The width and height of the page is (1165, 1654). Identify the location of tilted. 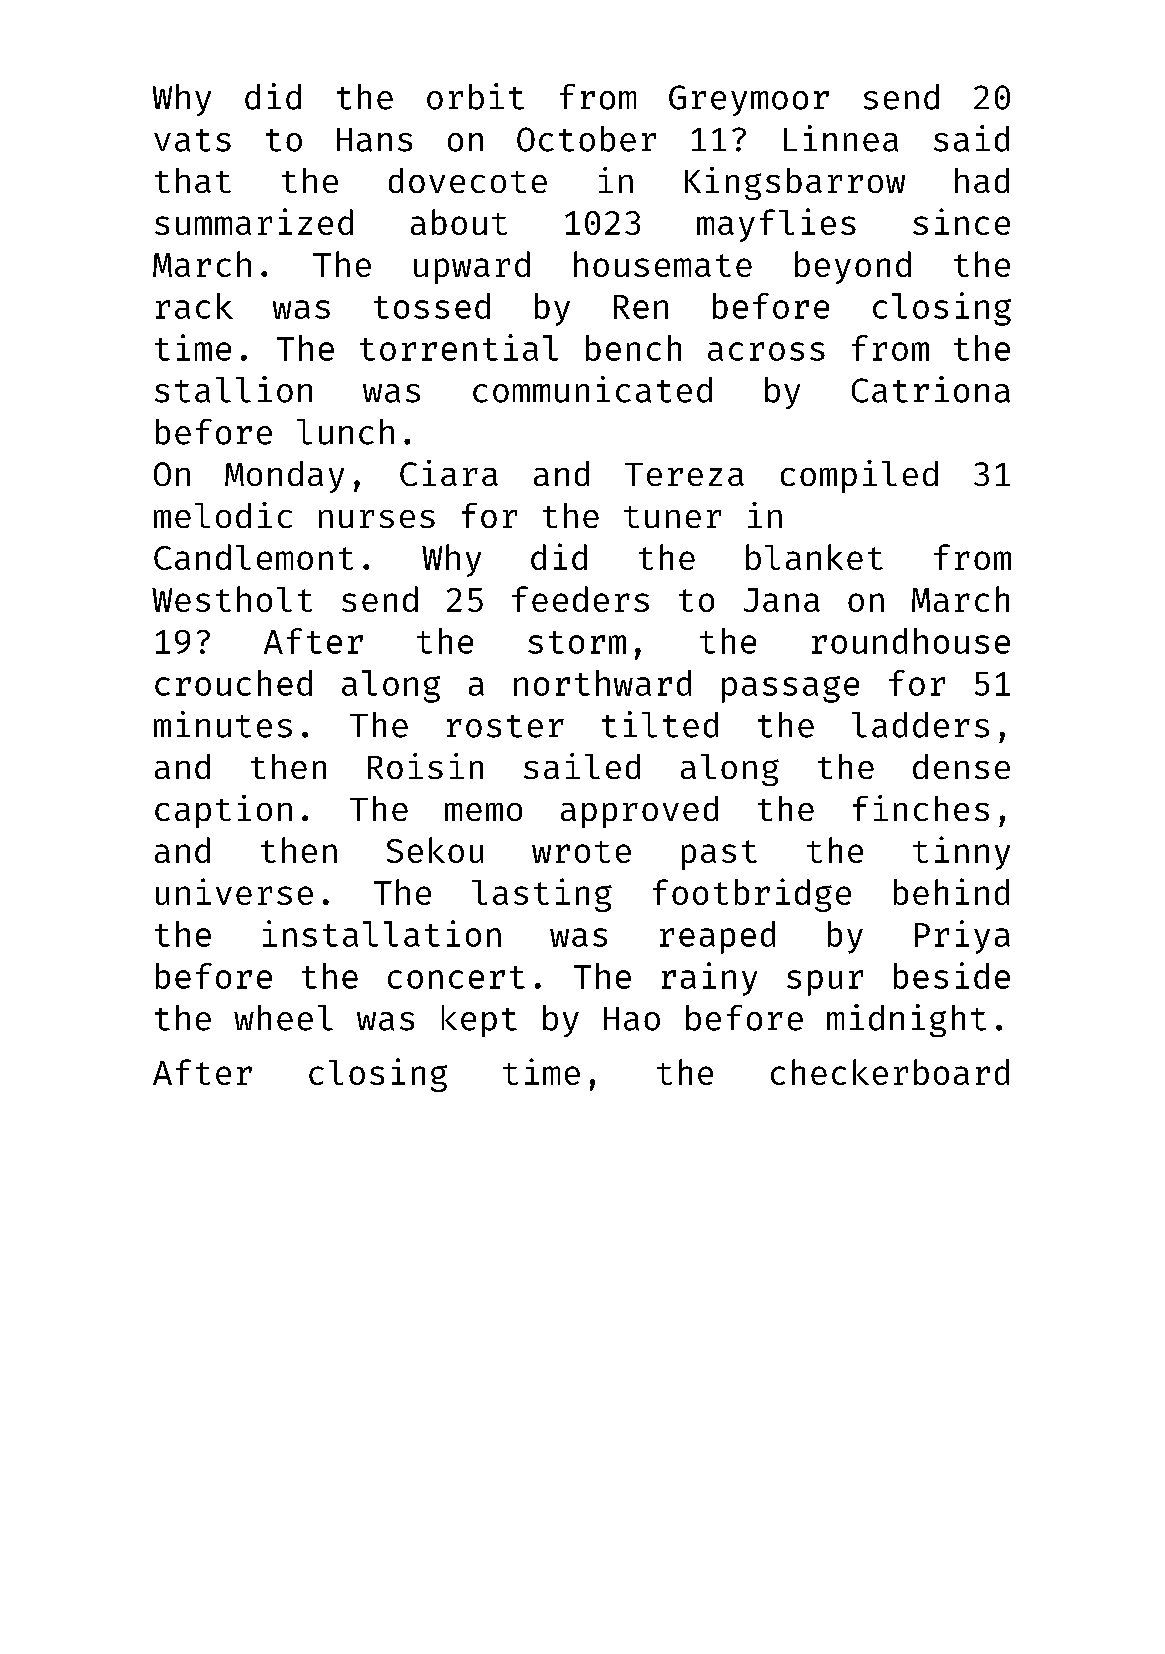
(660, 724).
